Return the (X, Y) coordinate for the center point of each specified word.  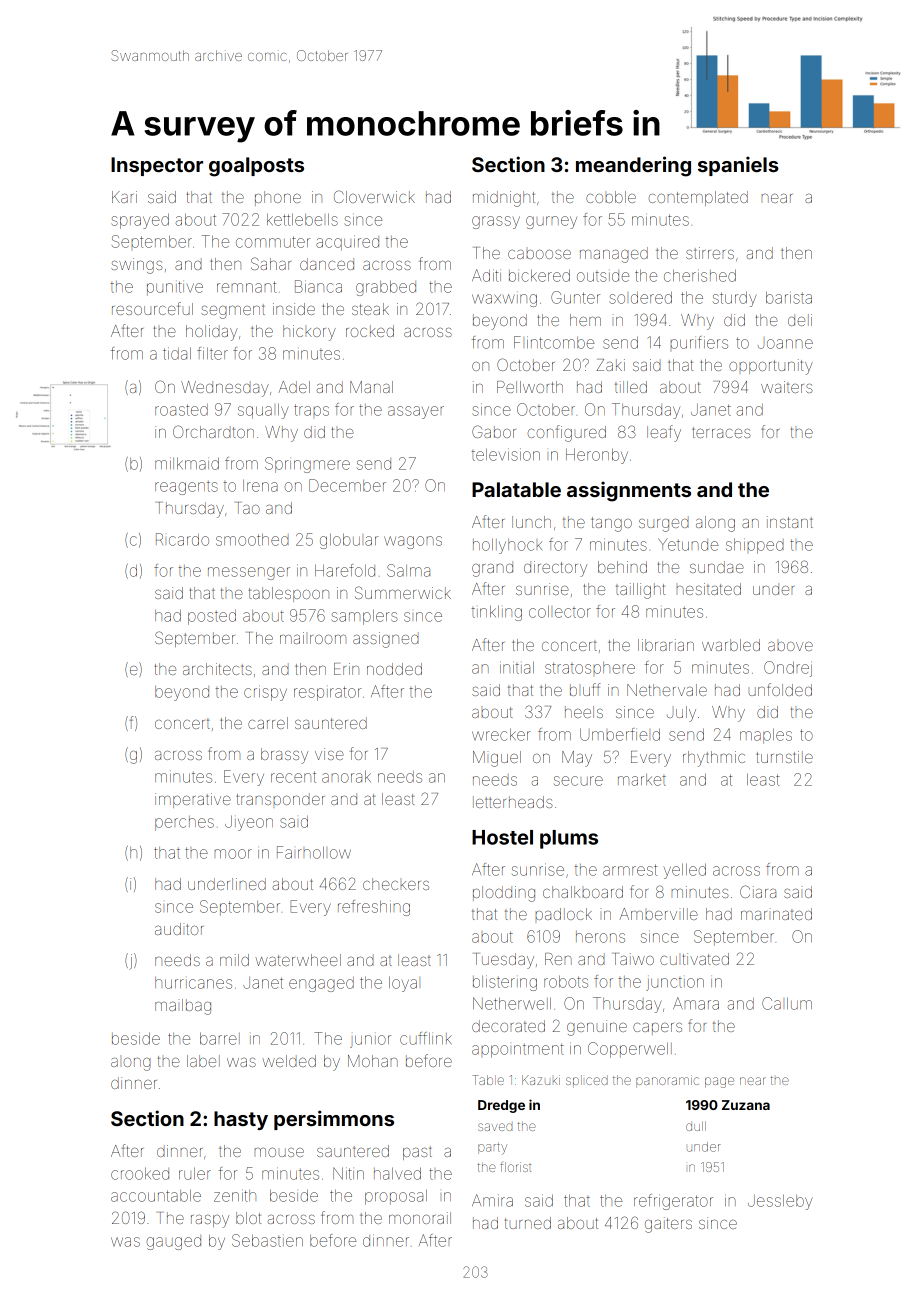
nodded (394, 669)
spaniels (738, 166)
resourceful (152, 308)
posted (212, 617)
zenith (235, 1195)
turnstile (784, 757)
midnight (504, 199)
